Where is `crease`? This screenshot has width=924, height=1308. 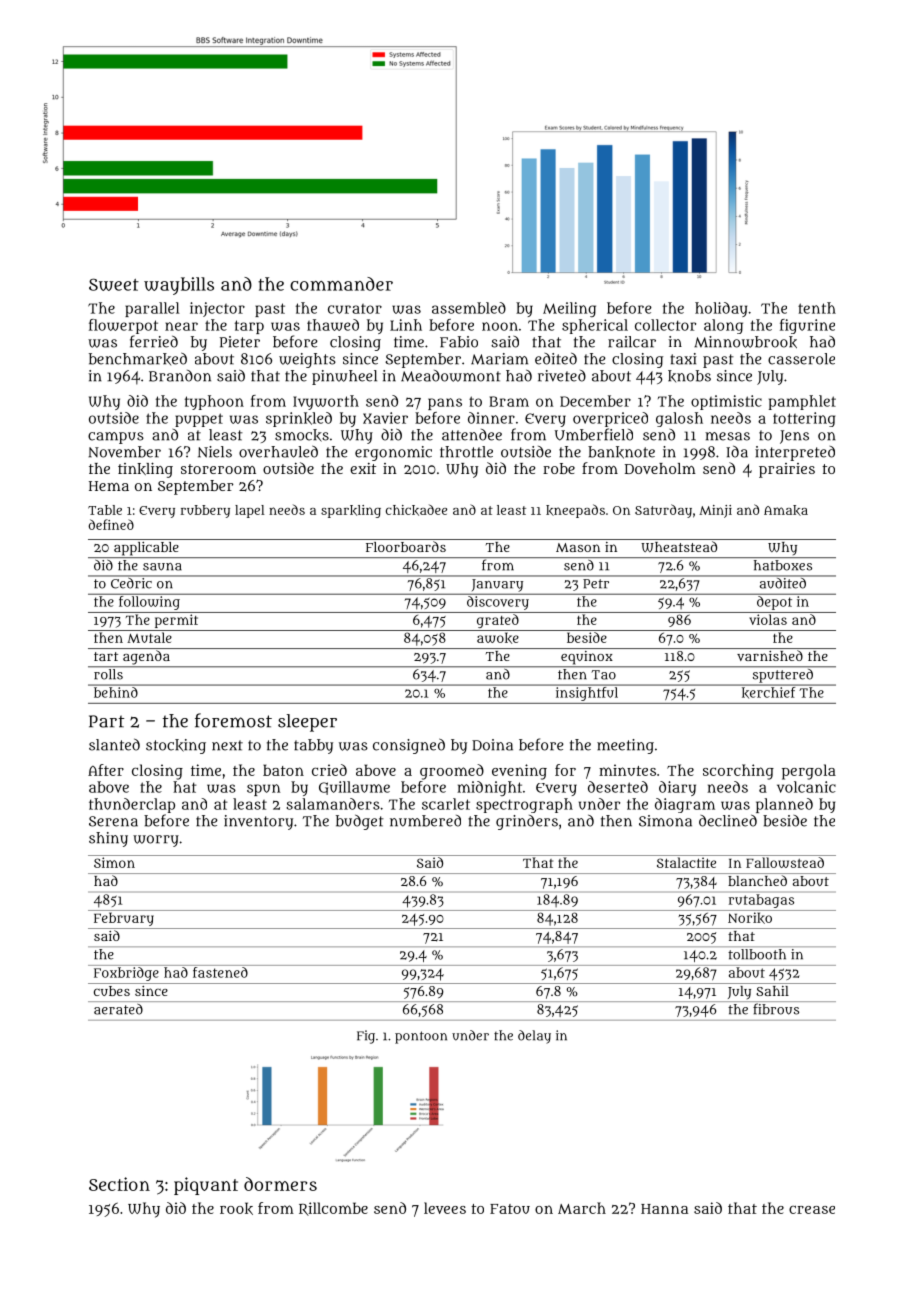 crease is located at coordinates (812, 1210).
